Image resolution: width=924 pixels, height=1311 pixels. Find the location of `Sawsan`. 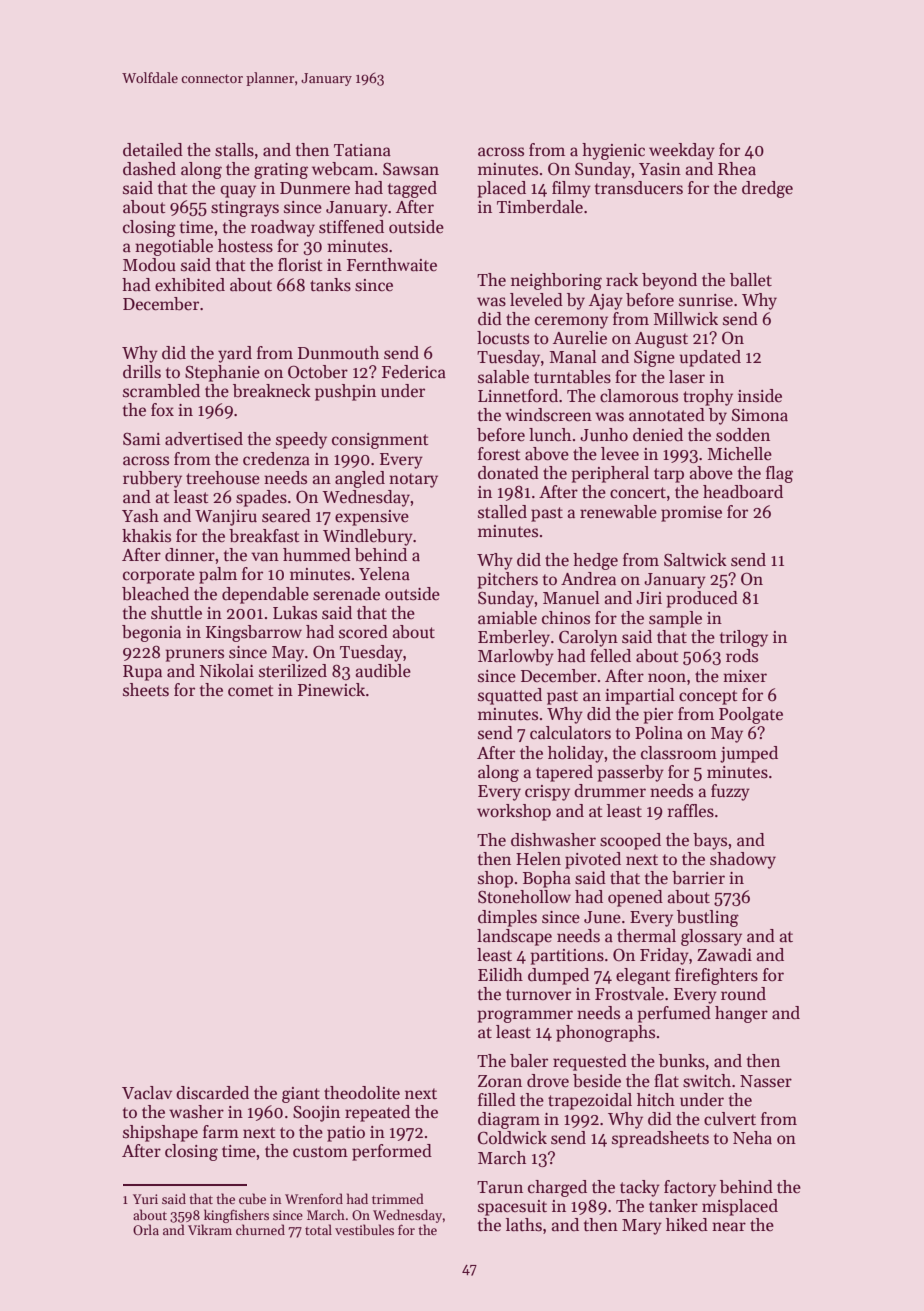

Sawsan is located at coordinates (411, 169).
